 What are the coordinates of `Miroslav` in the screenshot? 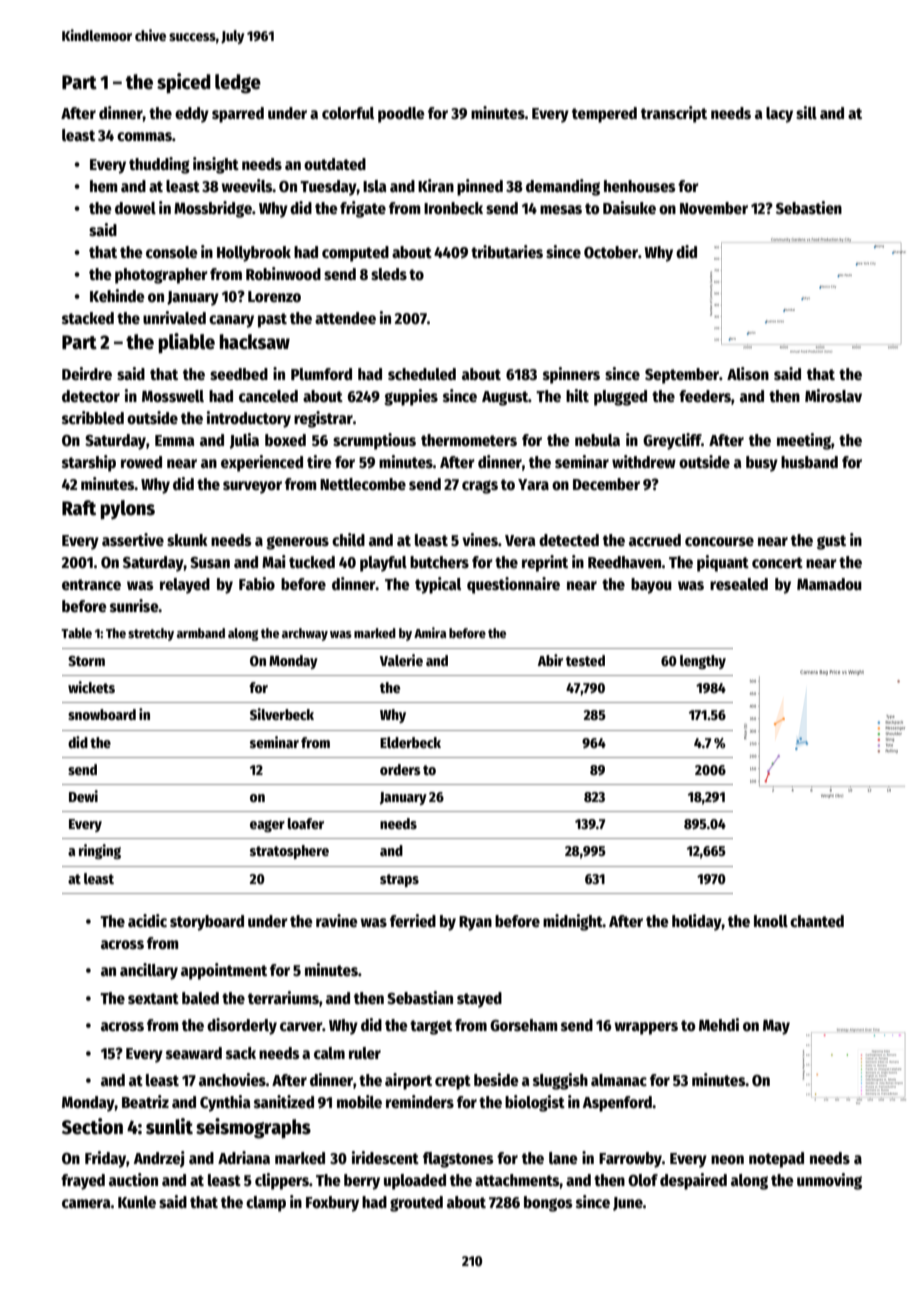 It's located at (833, 395).
